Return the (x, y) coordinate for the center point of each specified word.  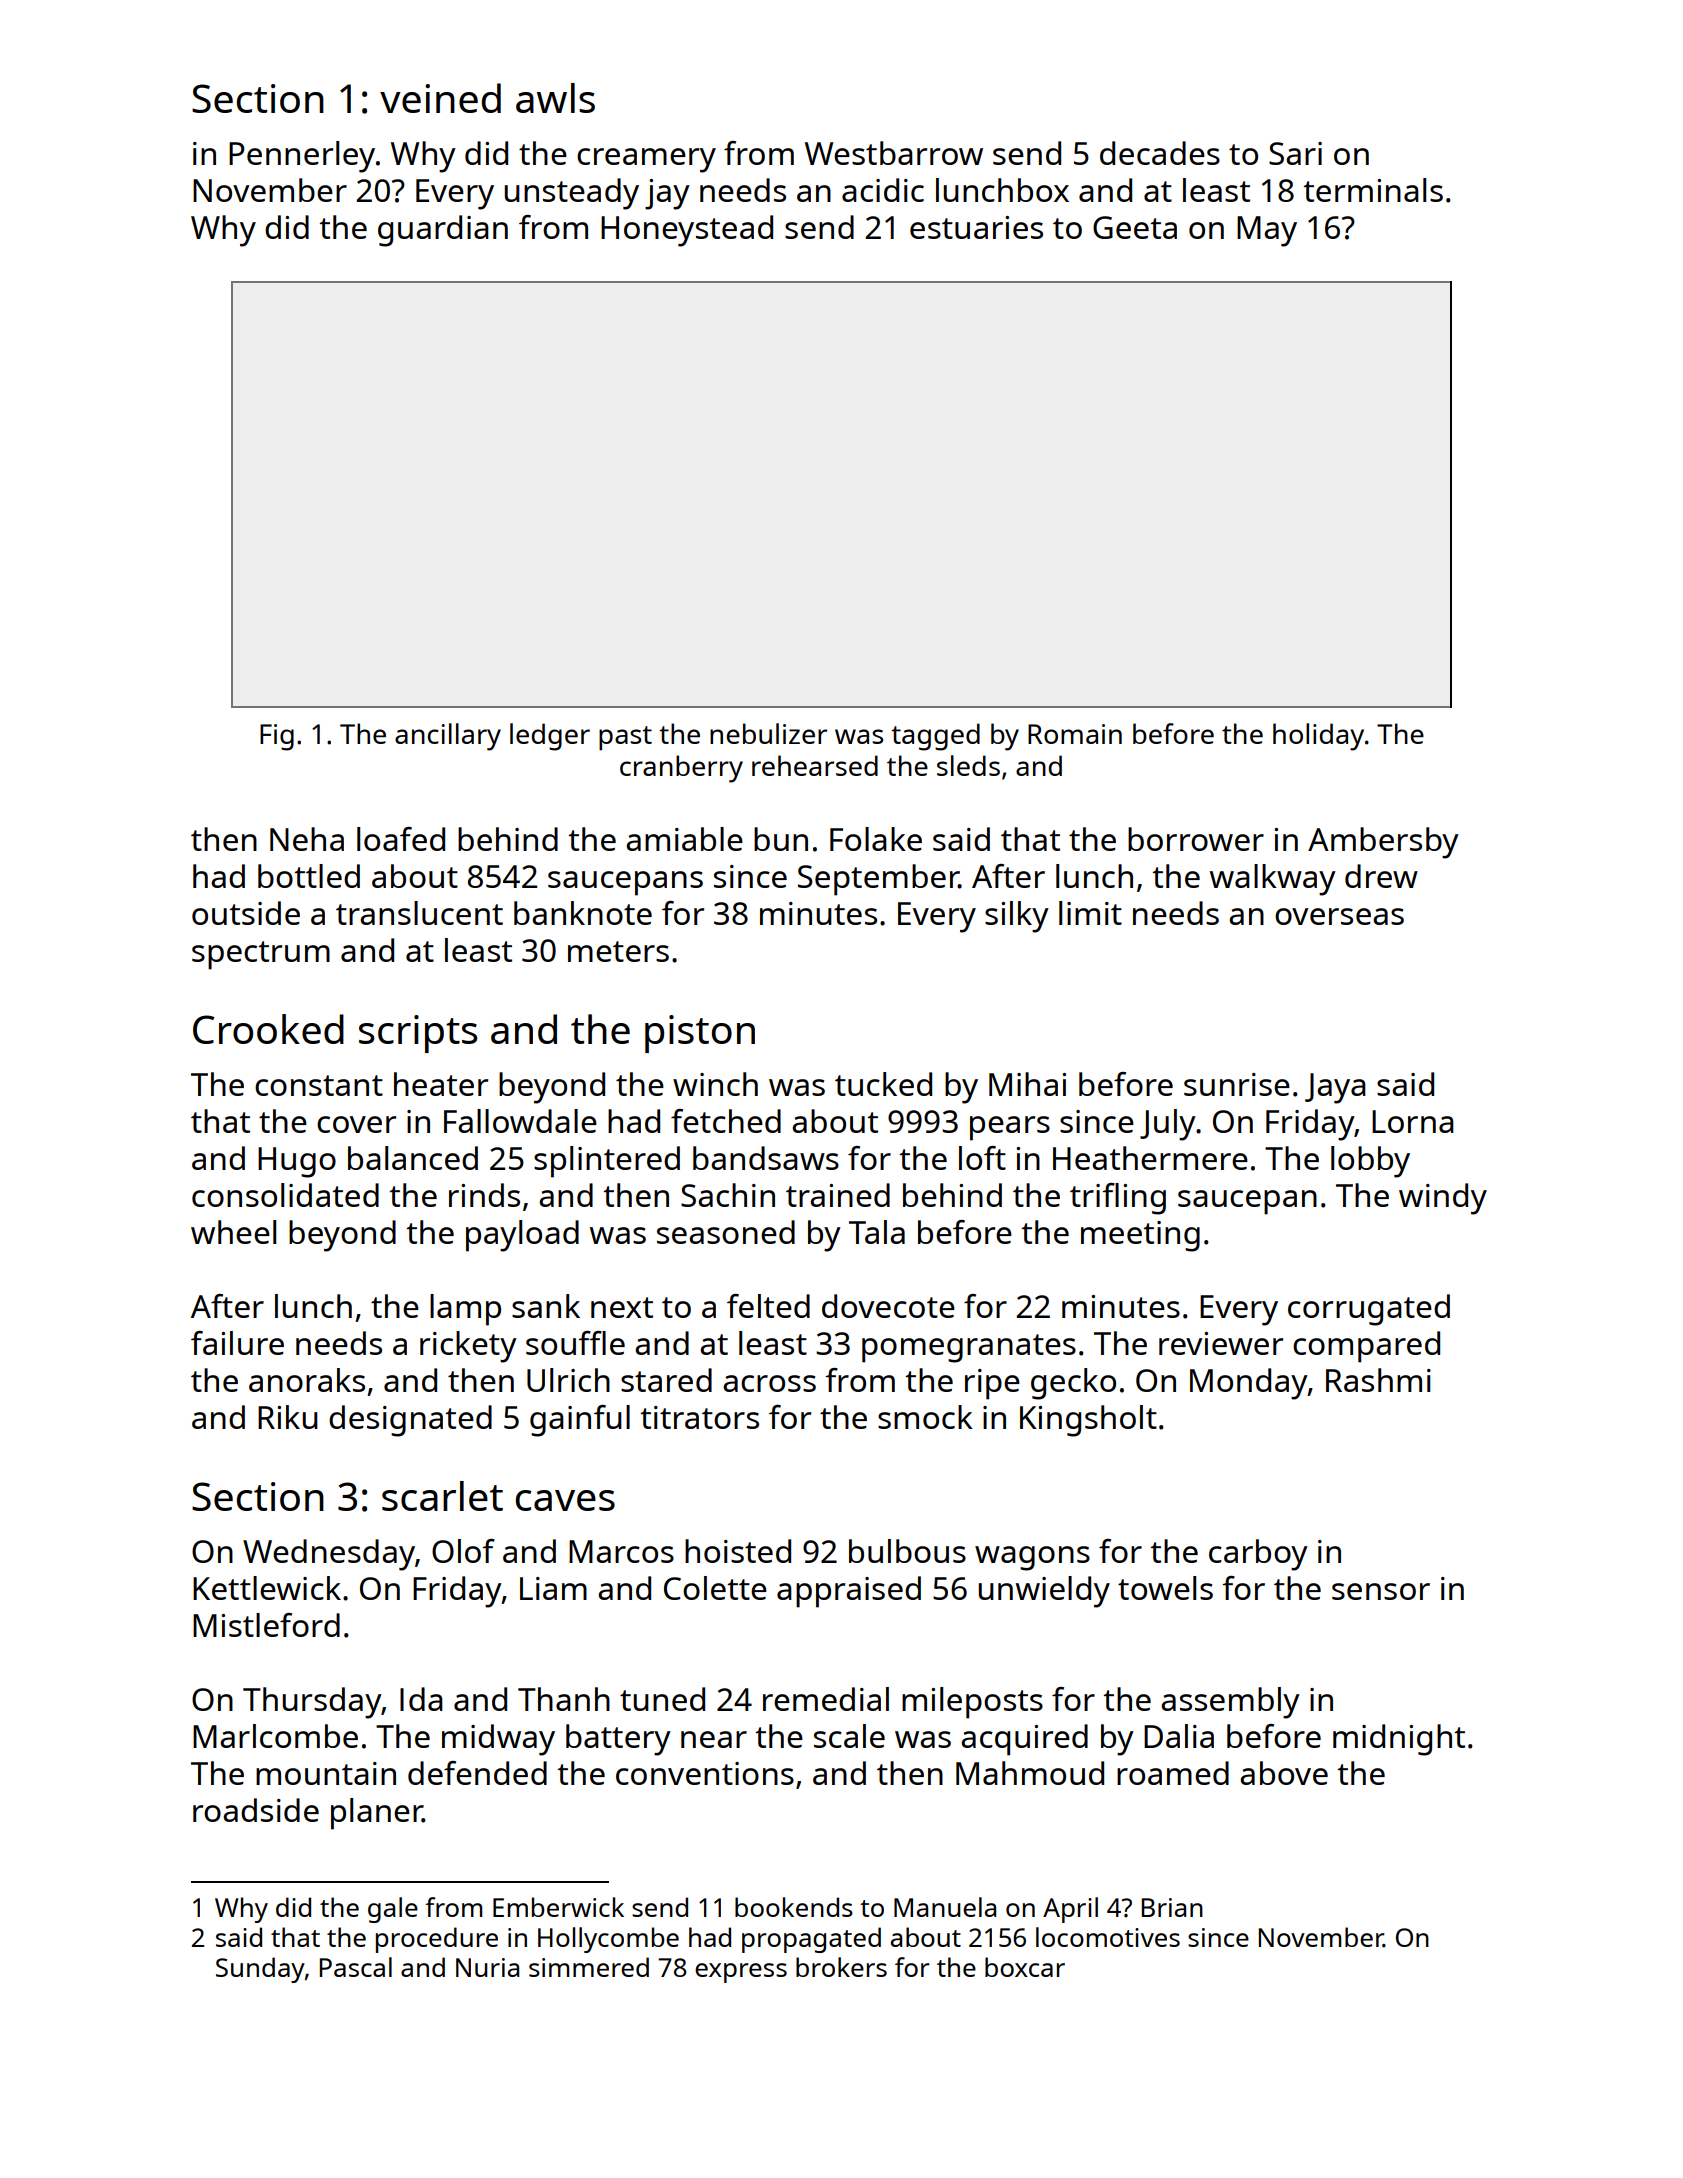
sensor (1381, 1591)
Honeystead (687, 231)
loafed (401, 839)
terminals (1373, 190)
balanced (413, 1158)
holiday (1318, 737)
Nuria (487, 1967)
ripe (992, 1384)
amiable (684, 839)
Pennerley (302, 157)
